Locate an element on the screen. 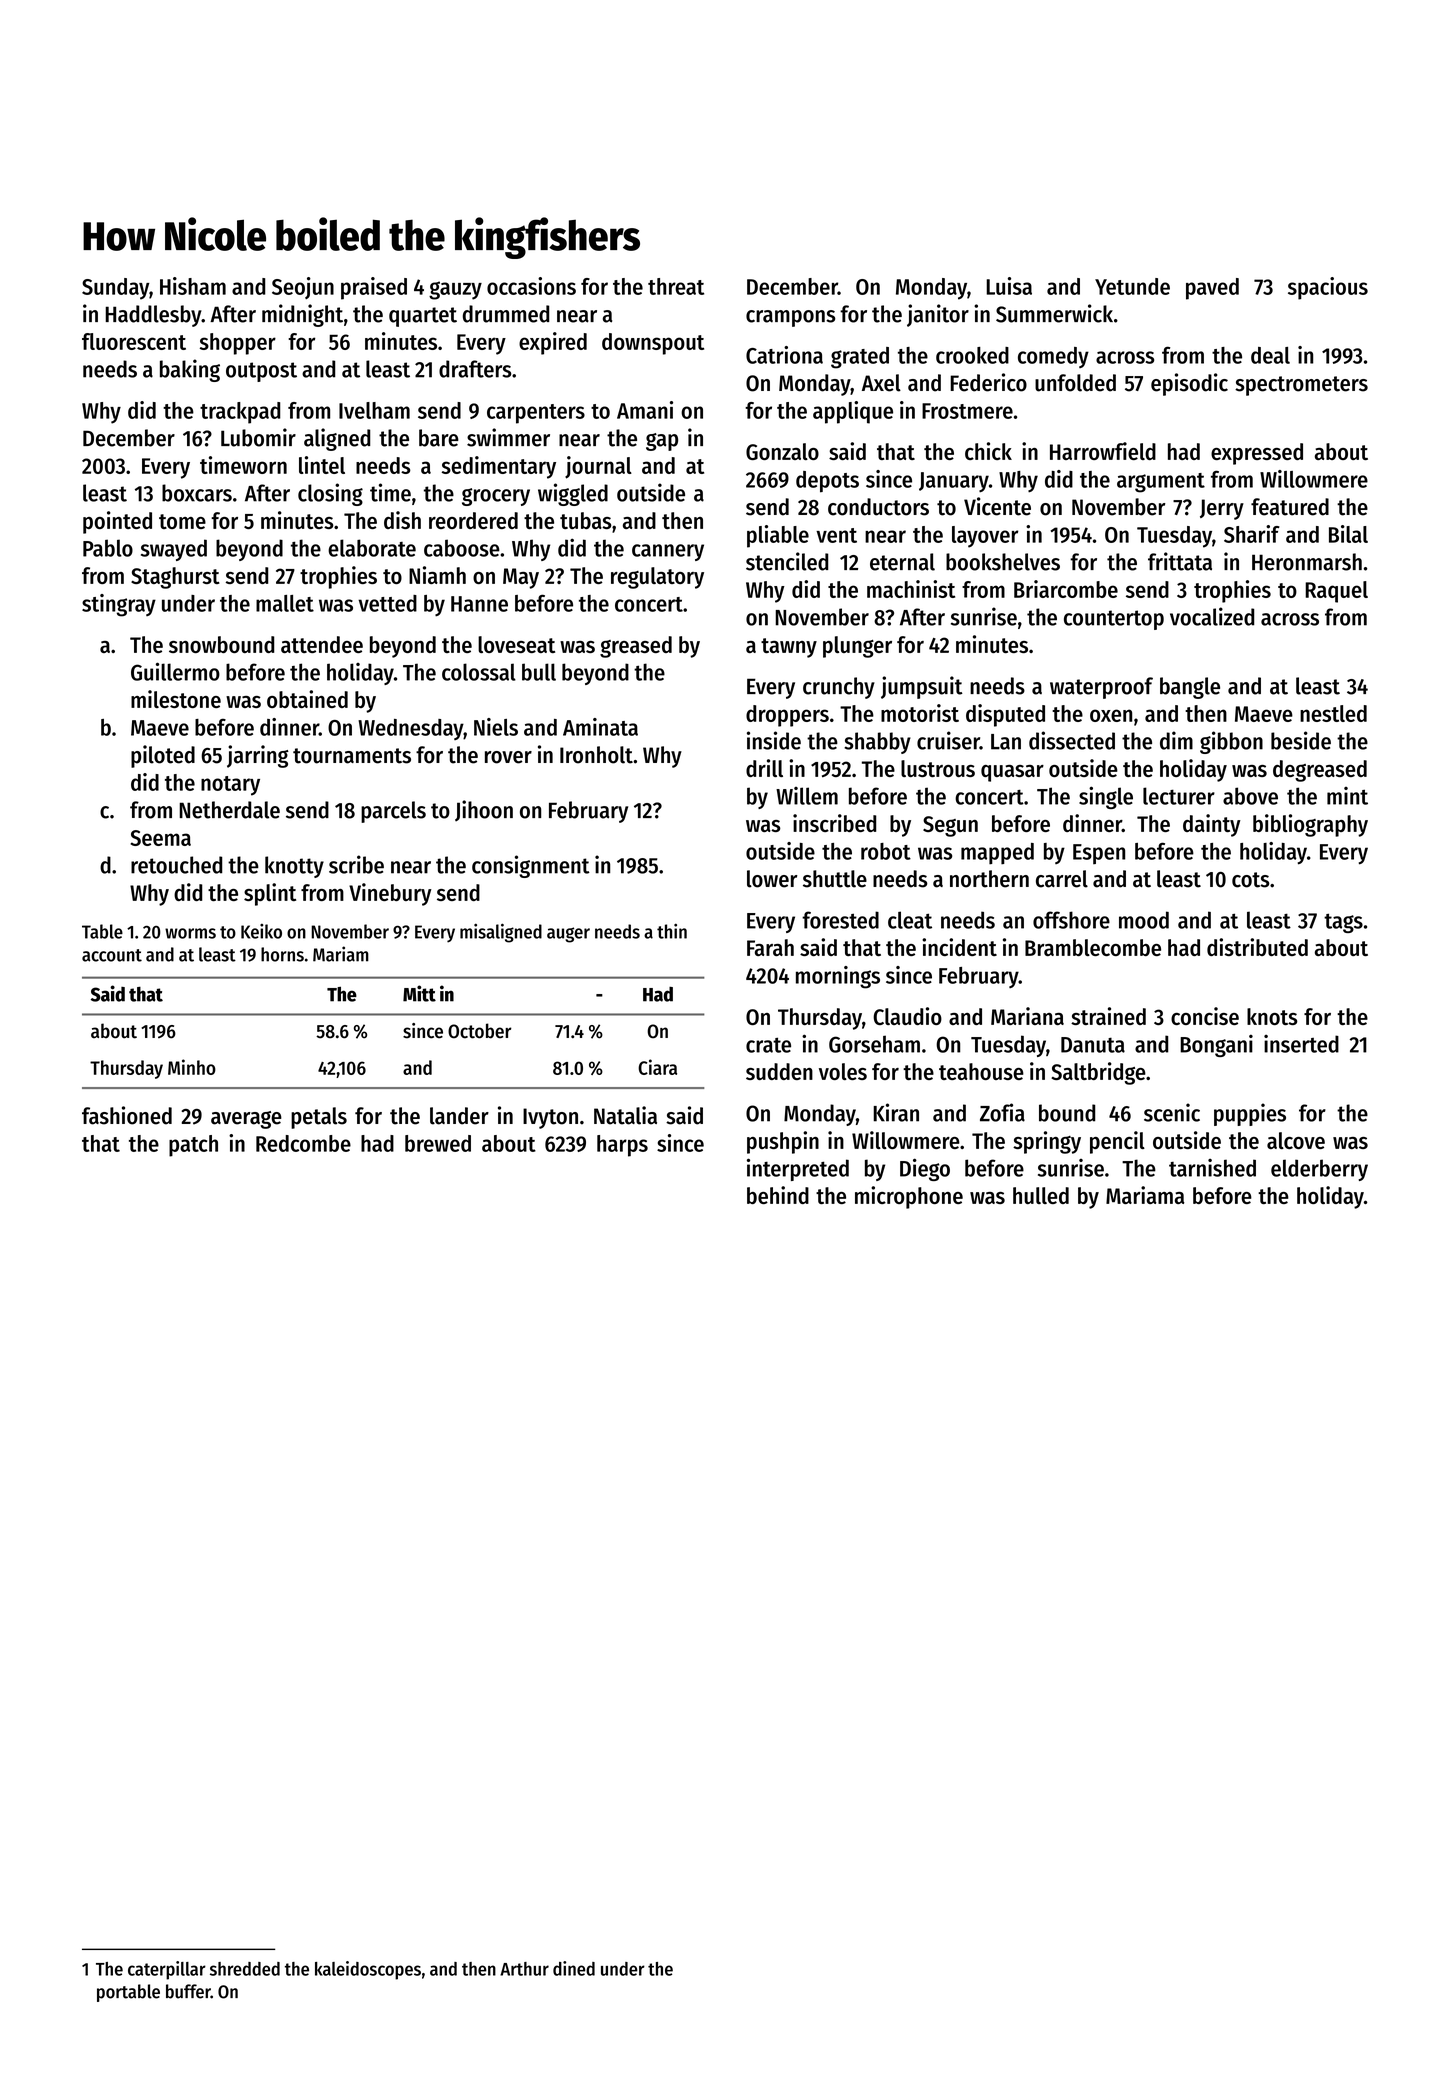 Image resolution: width=1450 pixels, height=2100 pixels. regulatory is located at coordinates (657, 578).
